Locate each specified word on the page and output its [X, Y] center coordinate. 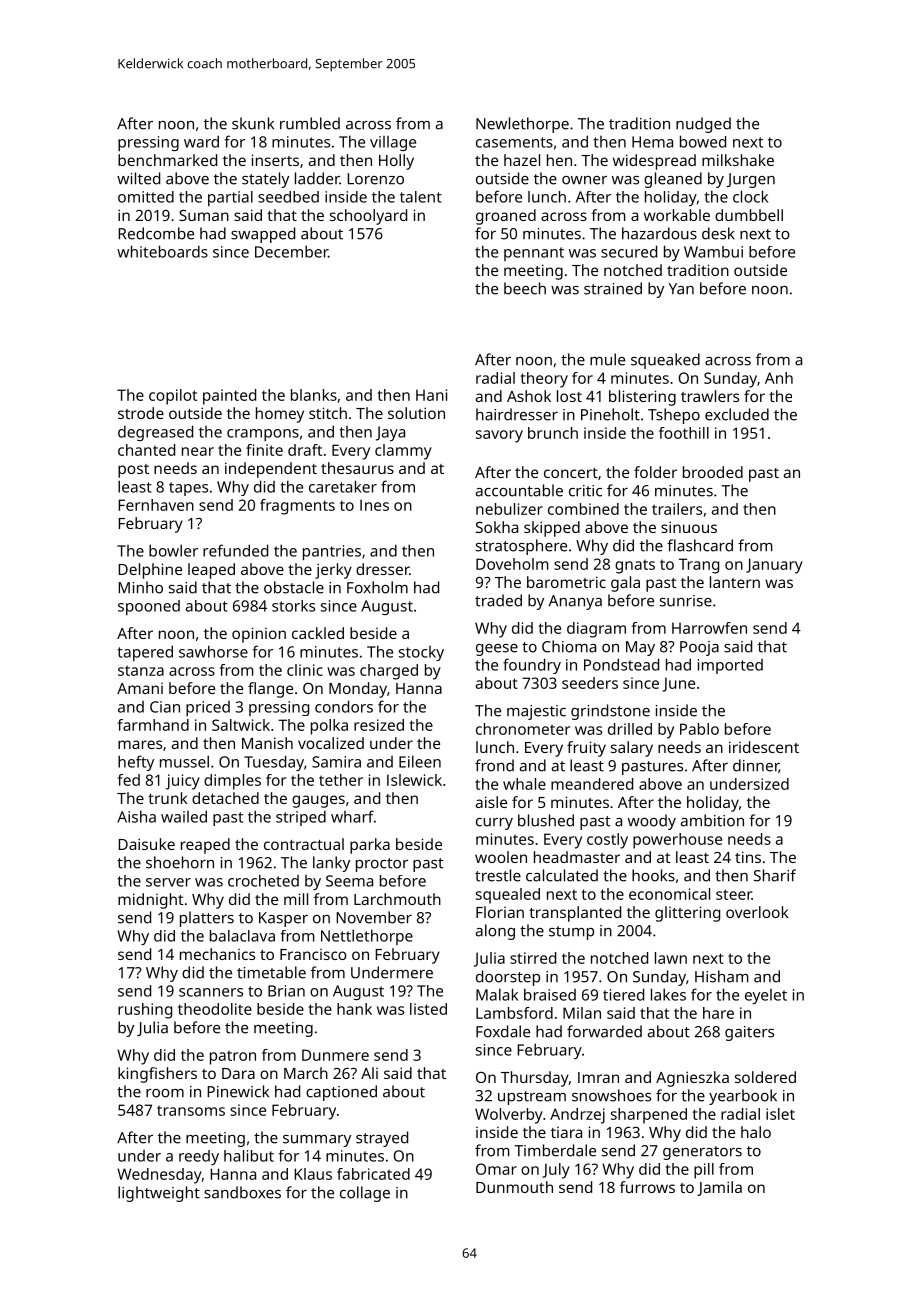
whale [524, 784]
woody [652, 822]
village [393, 143]
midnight [151, 901]
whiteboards [162, 251]
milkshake [738, 160]
